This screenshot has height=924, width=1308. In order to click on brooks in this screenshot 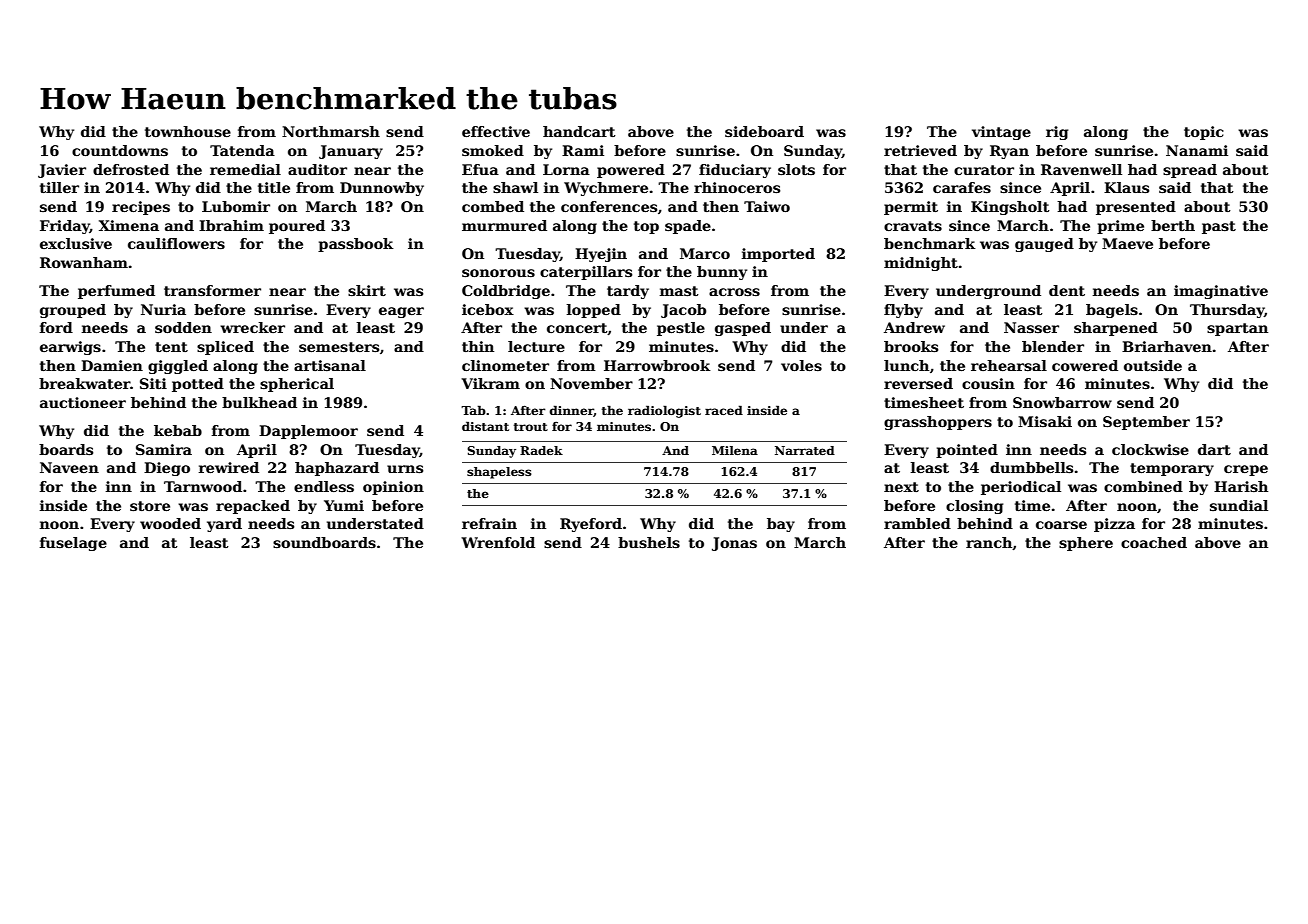, I will do `click(911, 346)`.
